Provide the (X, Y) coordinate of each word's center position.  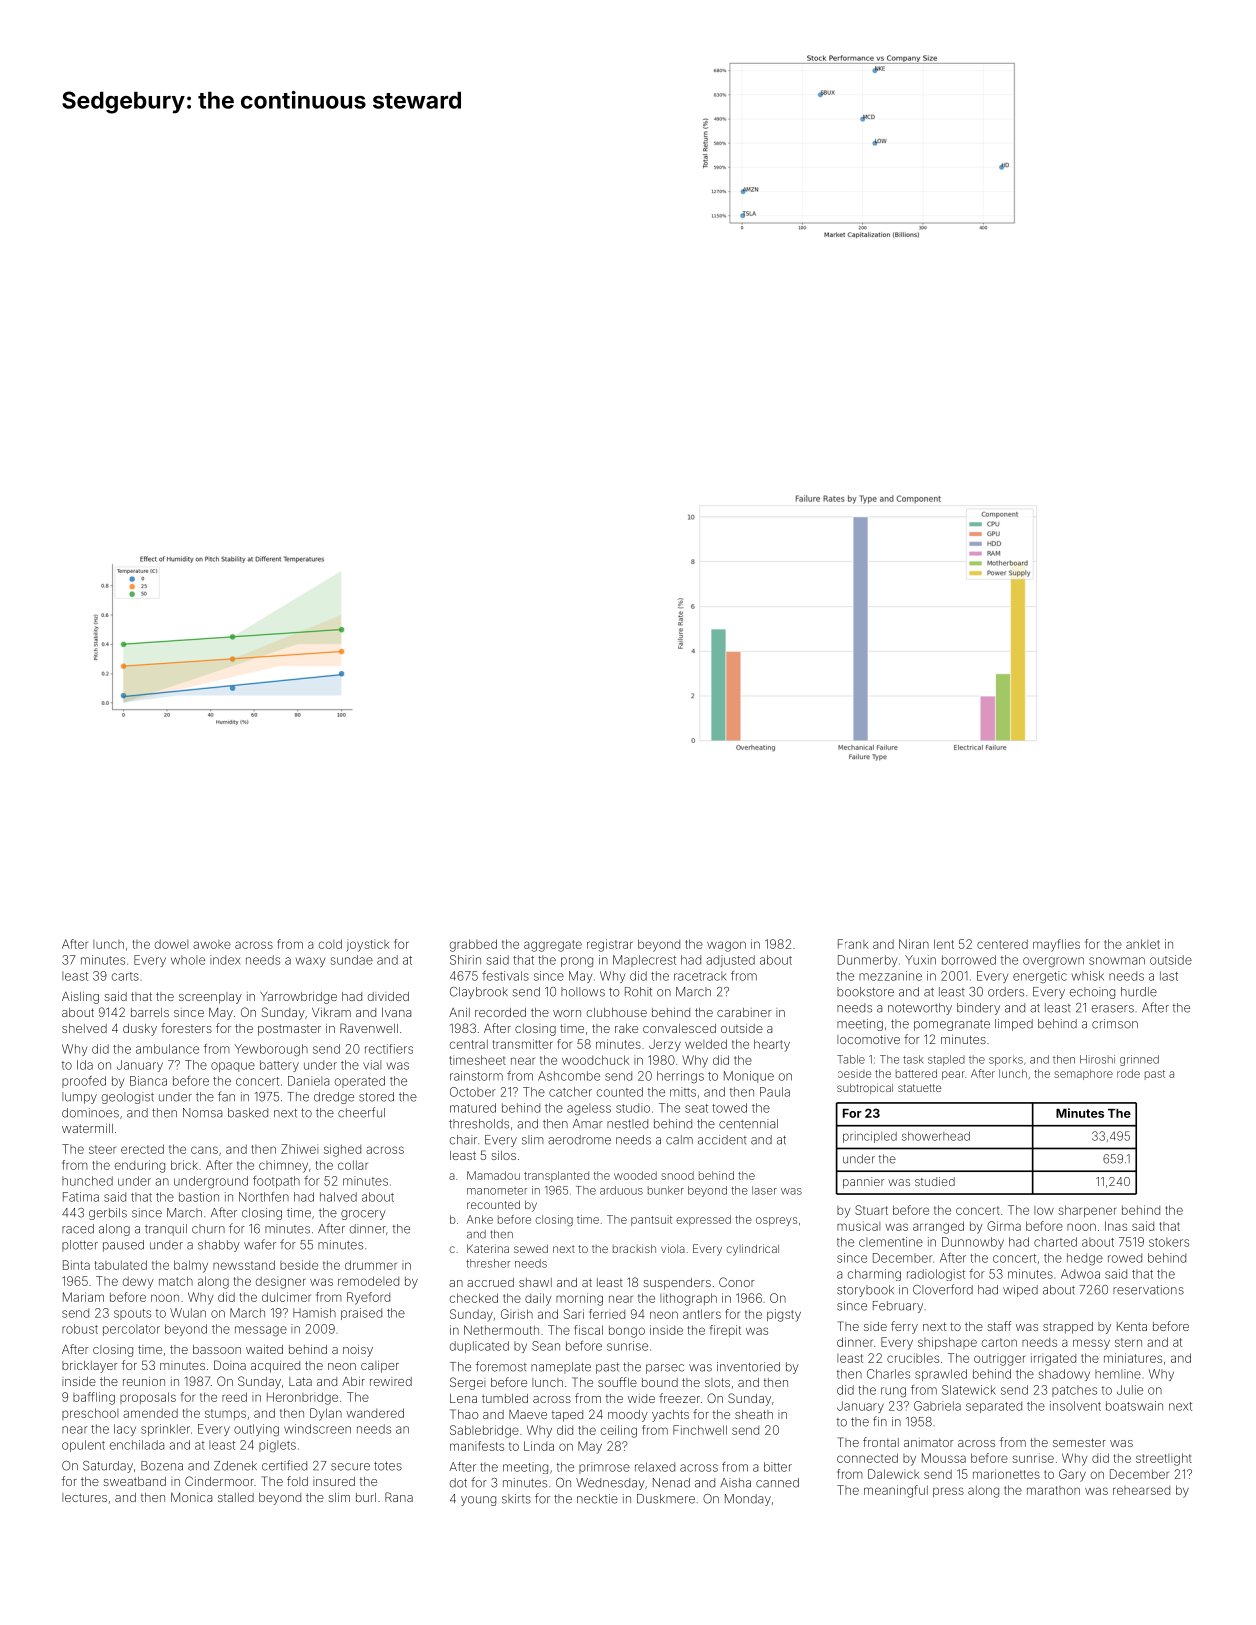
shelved (84, 1028)
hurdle (1139, 992)
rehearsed (1141, 1490)
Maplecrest (644, 961)
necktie (597, 1499)
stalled (236, 1497)
